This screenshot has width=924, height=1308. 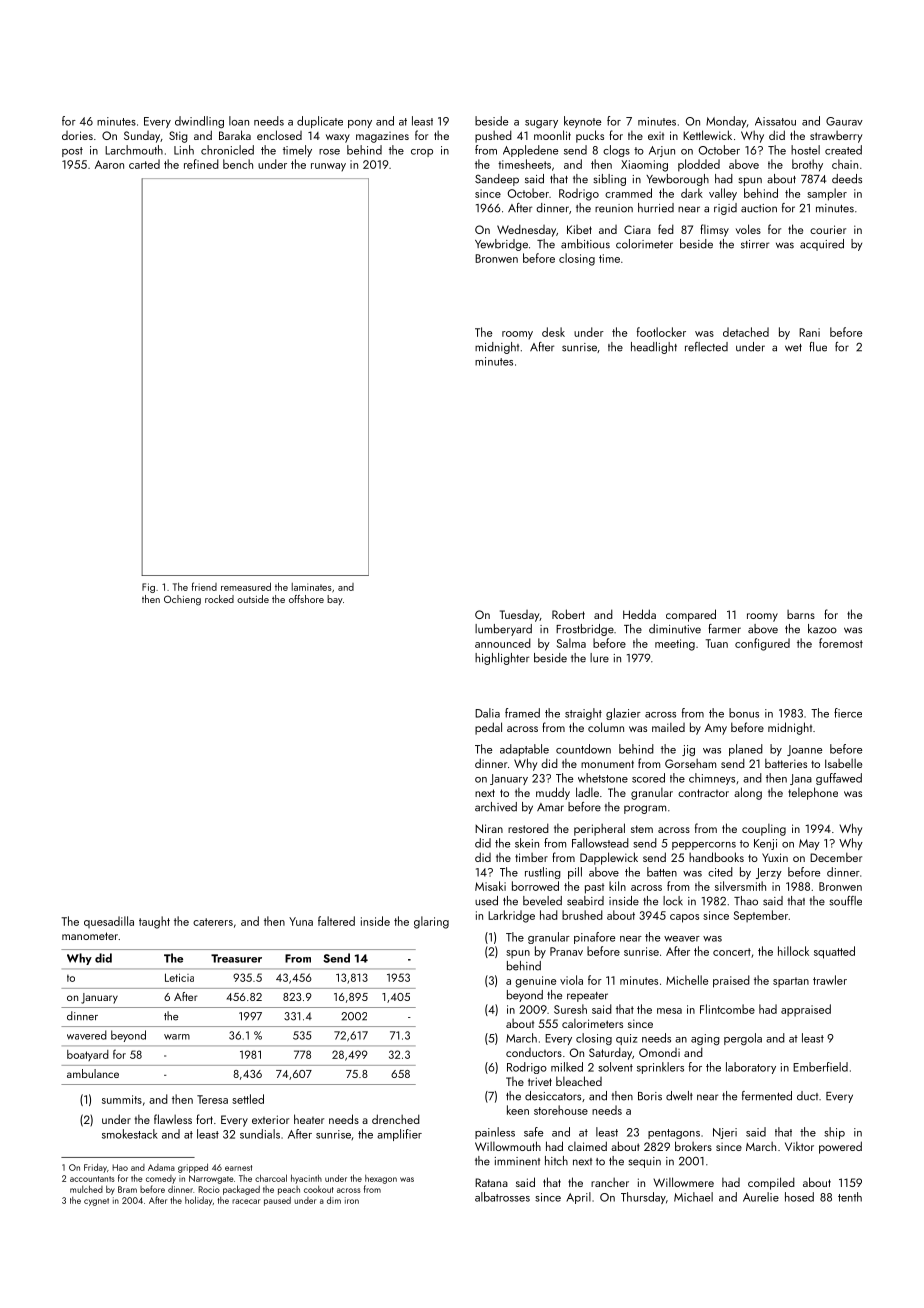 I want to click on Yewbridge, so click(x=501, y=245).
